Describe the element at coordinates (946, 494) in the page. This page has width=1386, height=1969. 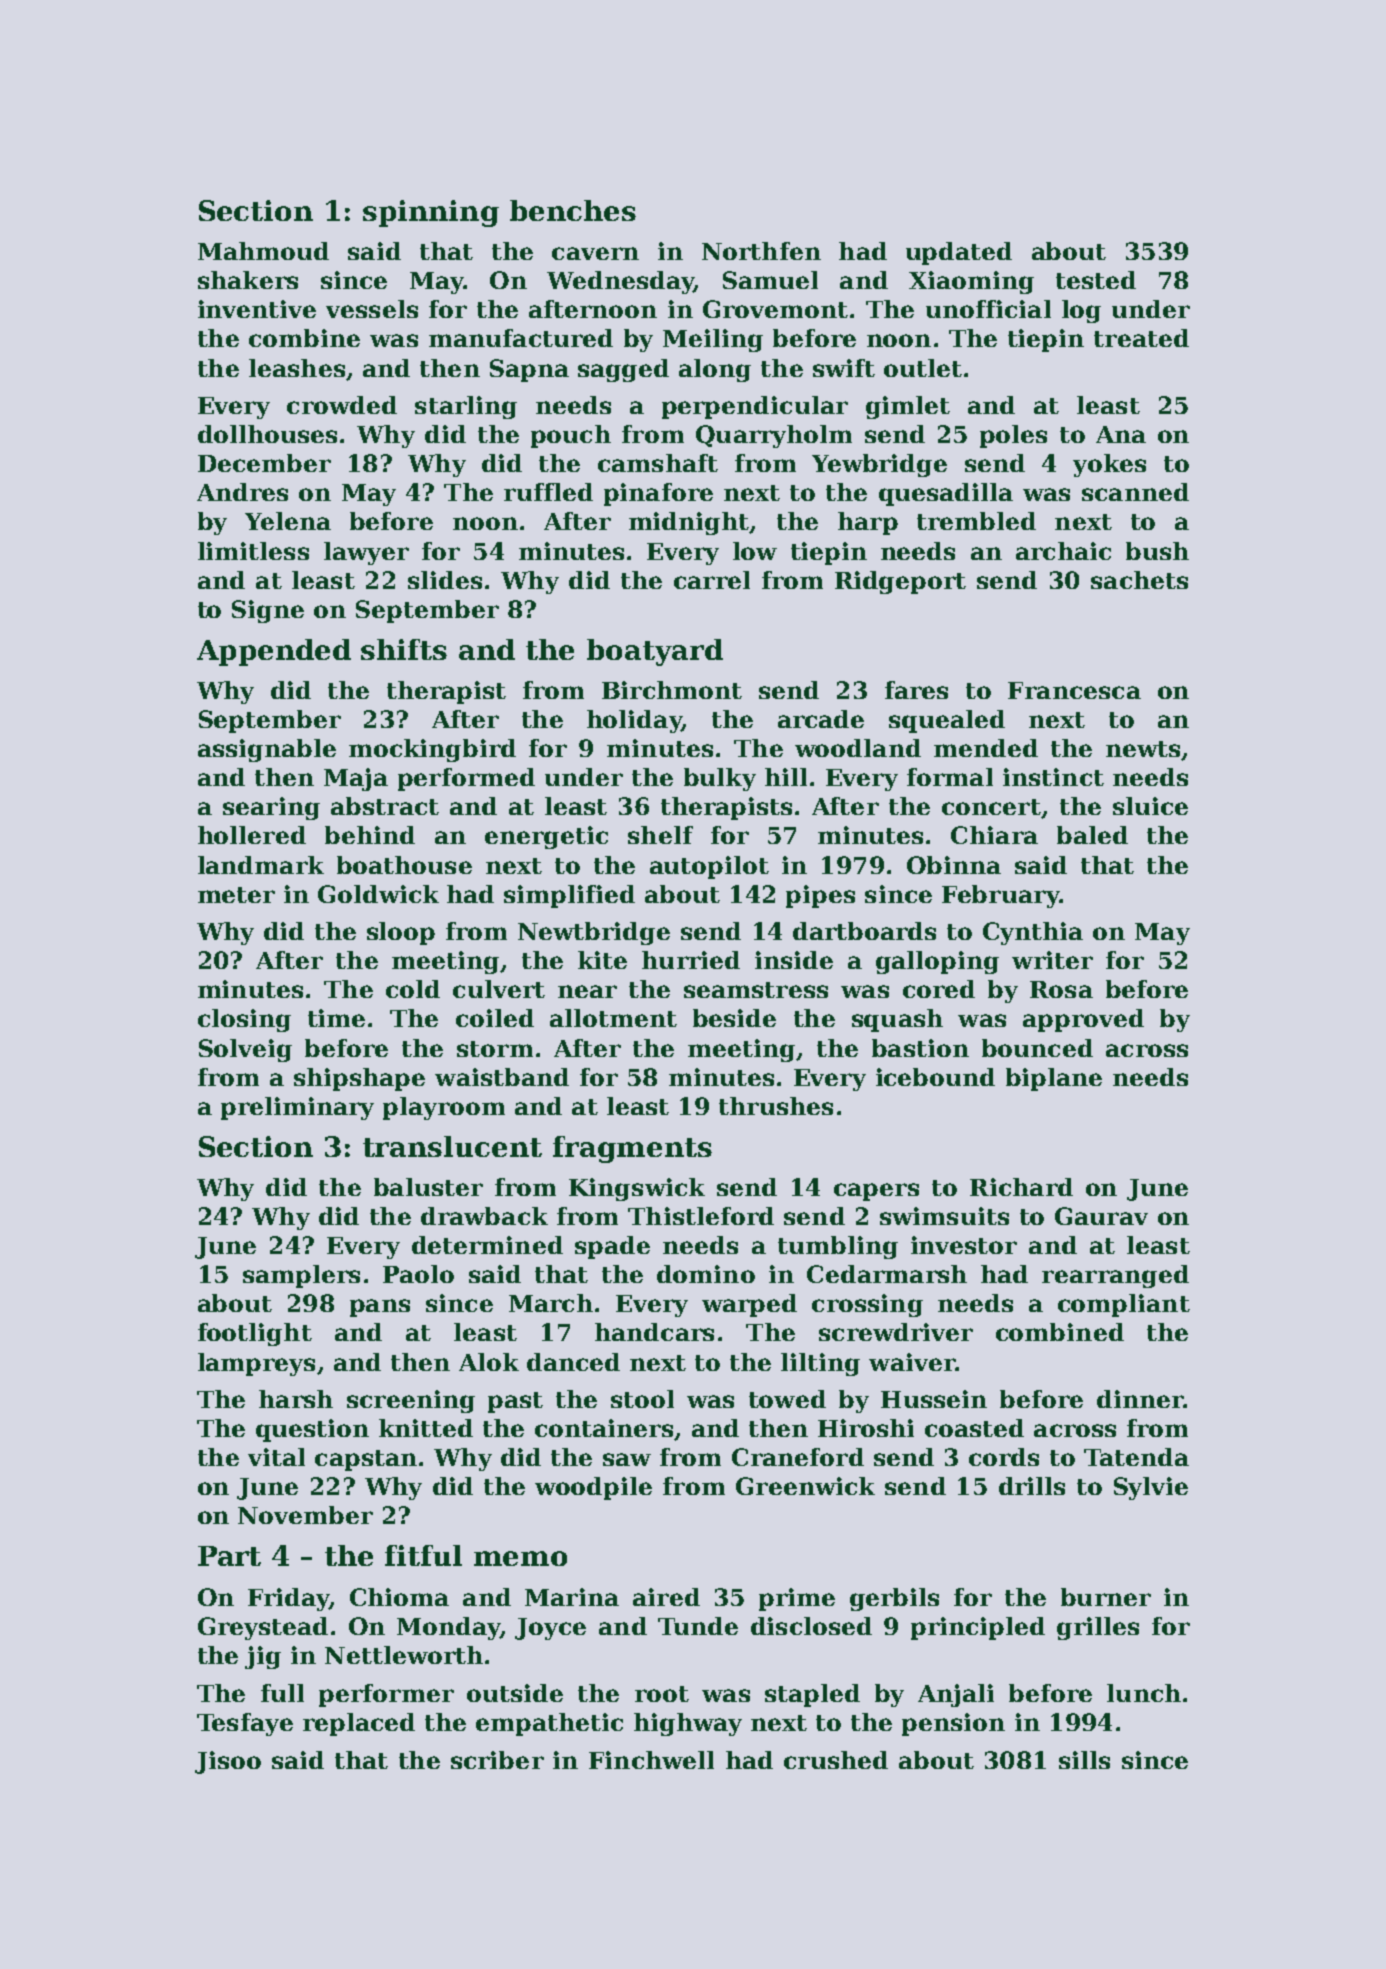
I see `quesadilla` at that location.
